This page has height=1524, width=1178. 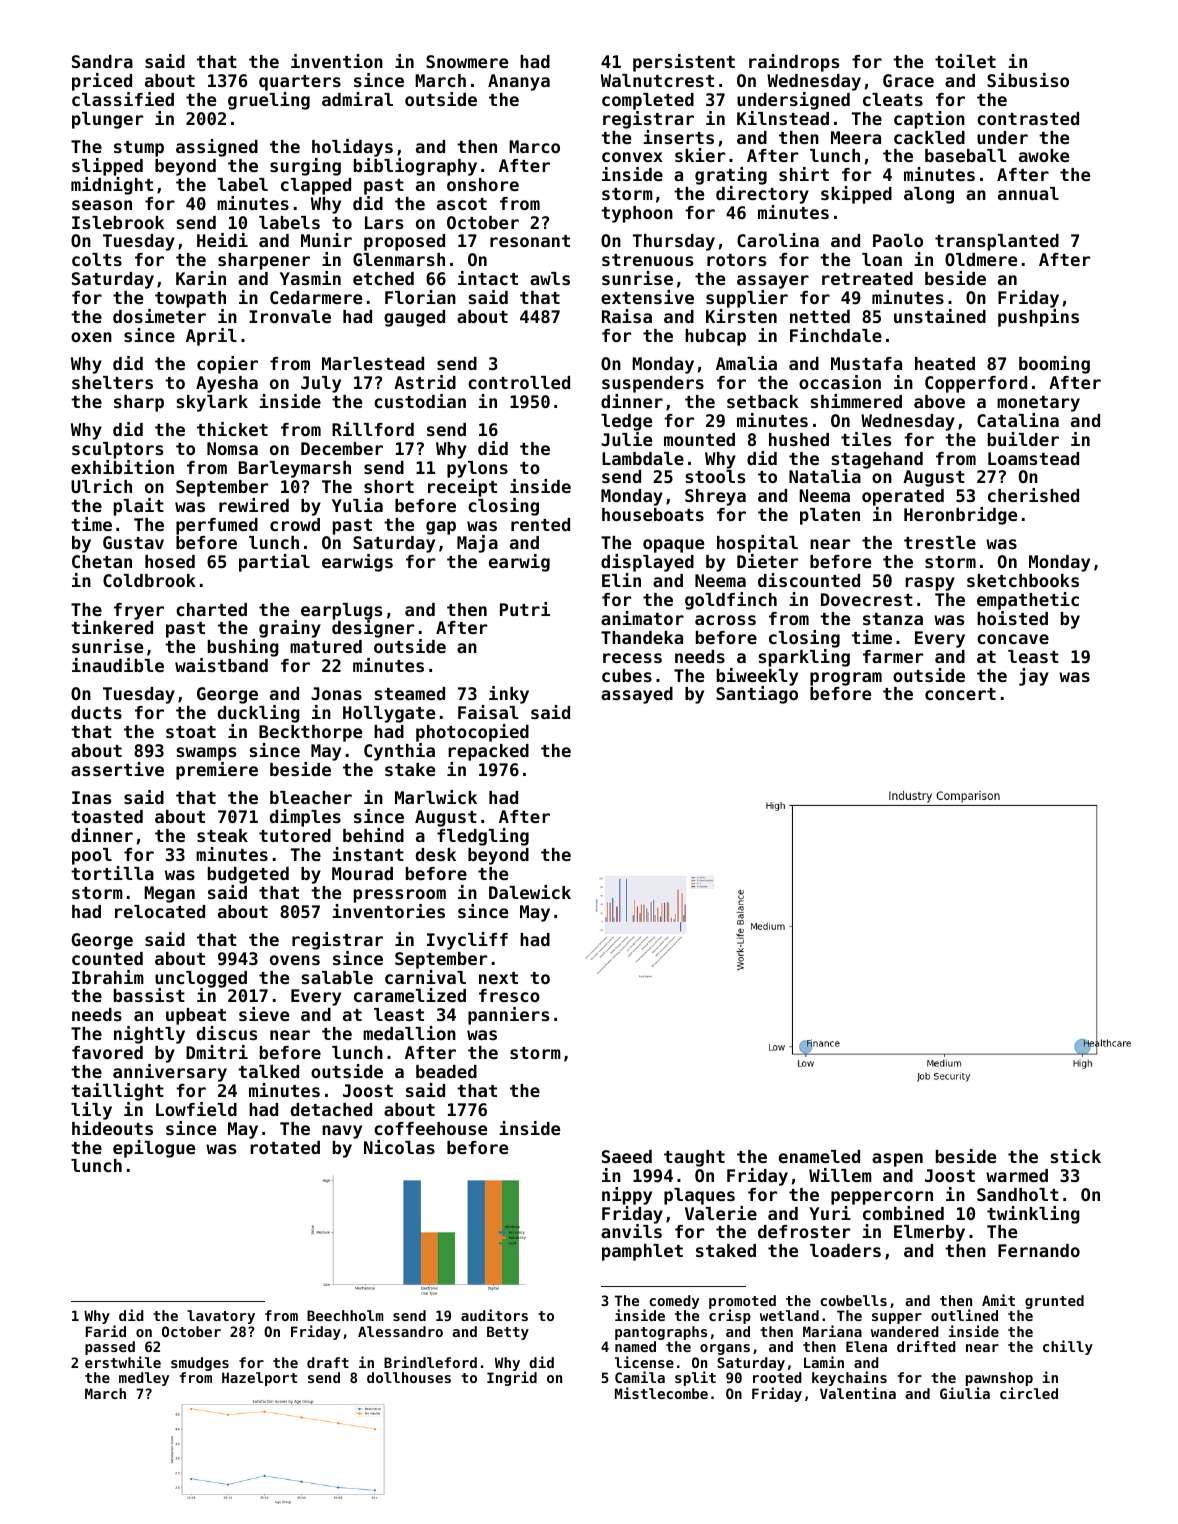 I want to click on toilet, so click(x=965, y=61).
